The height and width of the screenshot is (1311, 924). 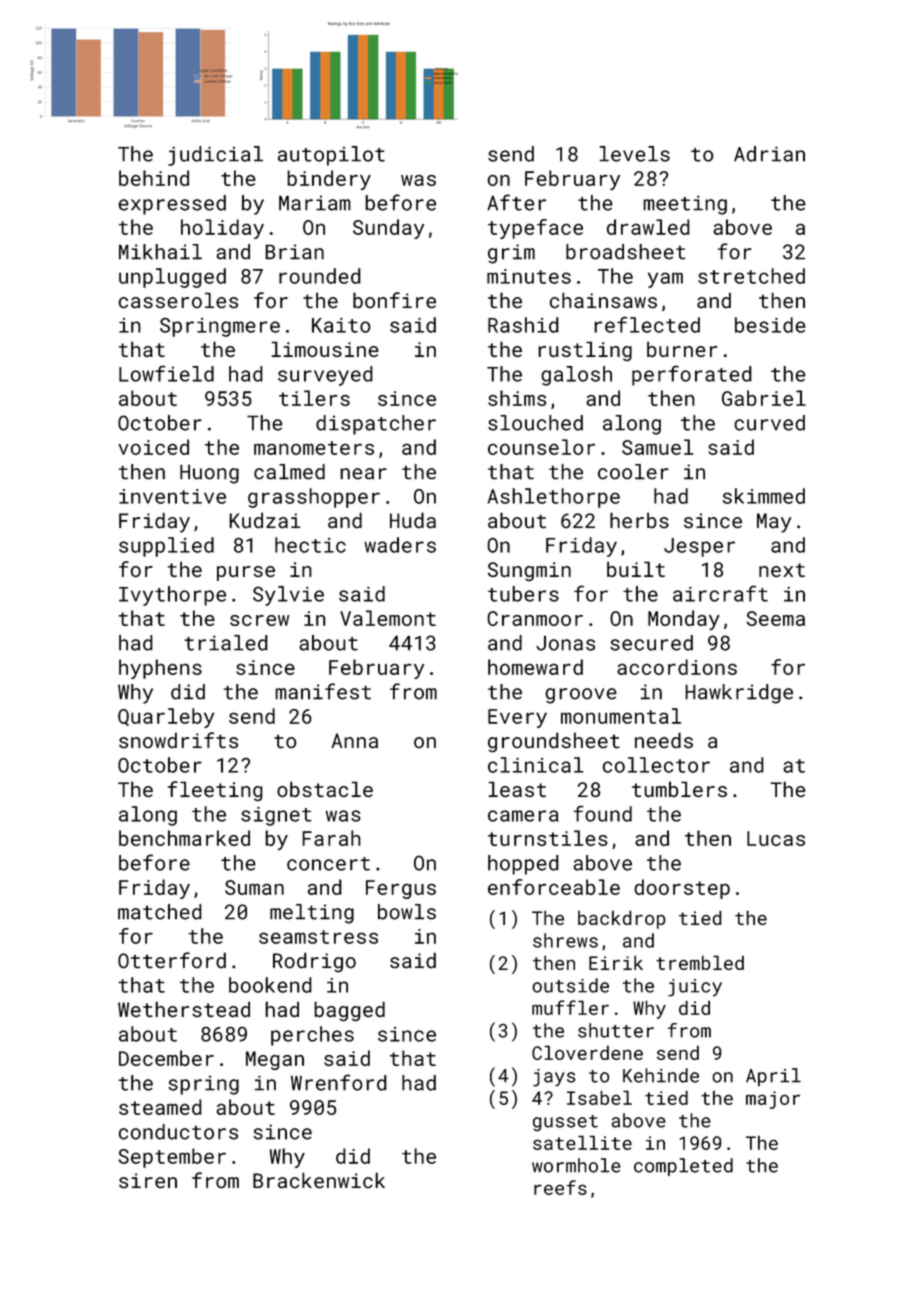 I want to click on next, so click(x=782, y=570).
